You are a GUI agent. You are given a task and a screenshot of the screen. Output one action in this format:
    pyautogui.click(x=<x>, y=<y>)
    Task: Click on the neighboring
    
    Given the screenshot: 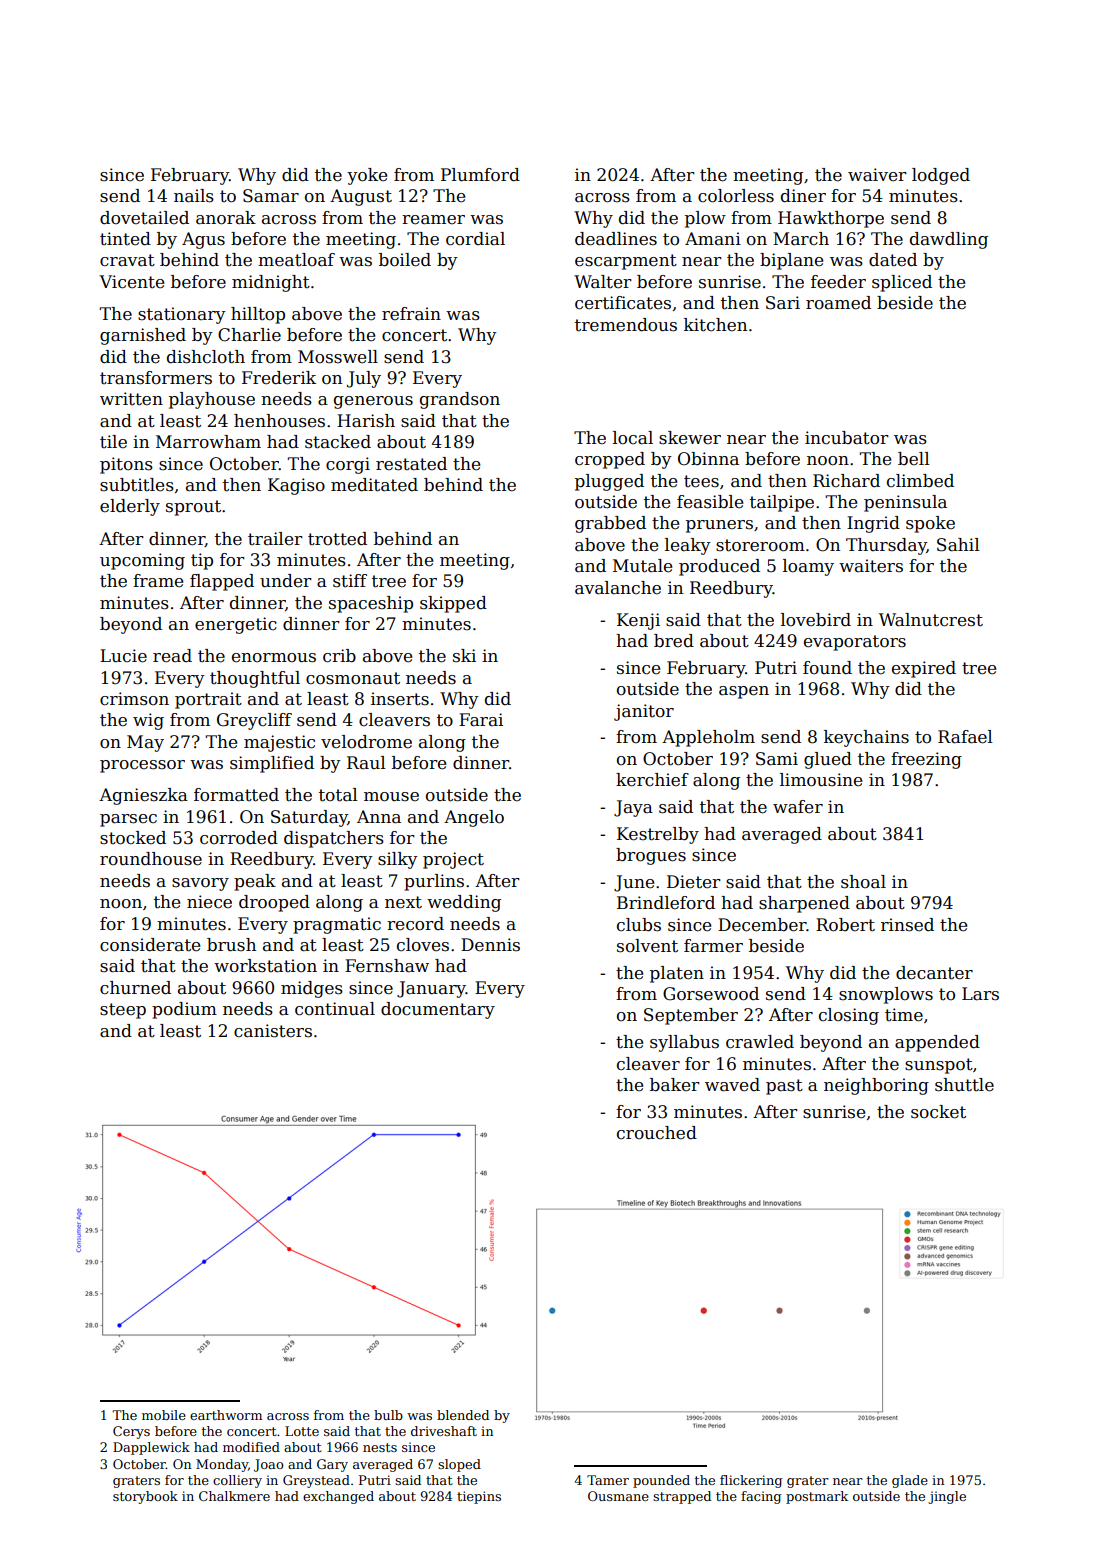 What is the action you would take?
    pyautogui.click(x=876, y=1086)
